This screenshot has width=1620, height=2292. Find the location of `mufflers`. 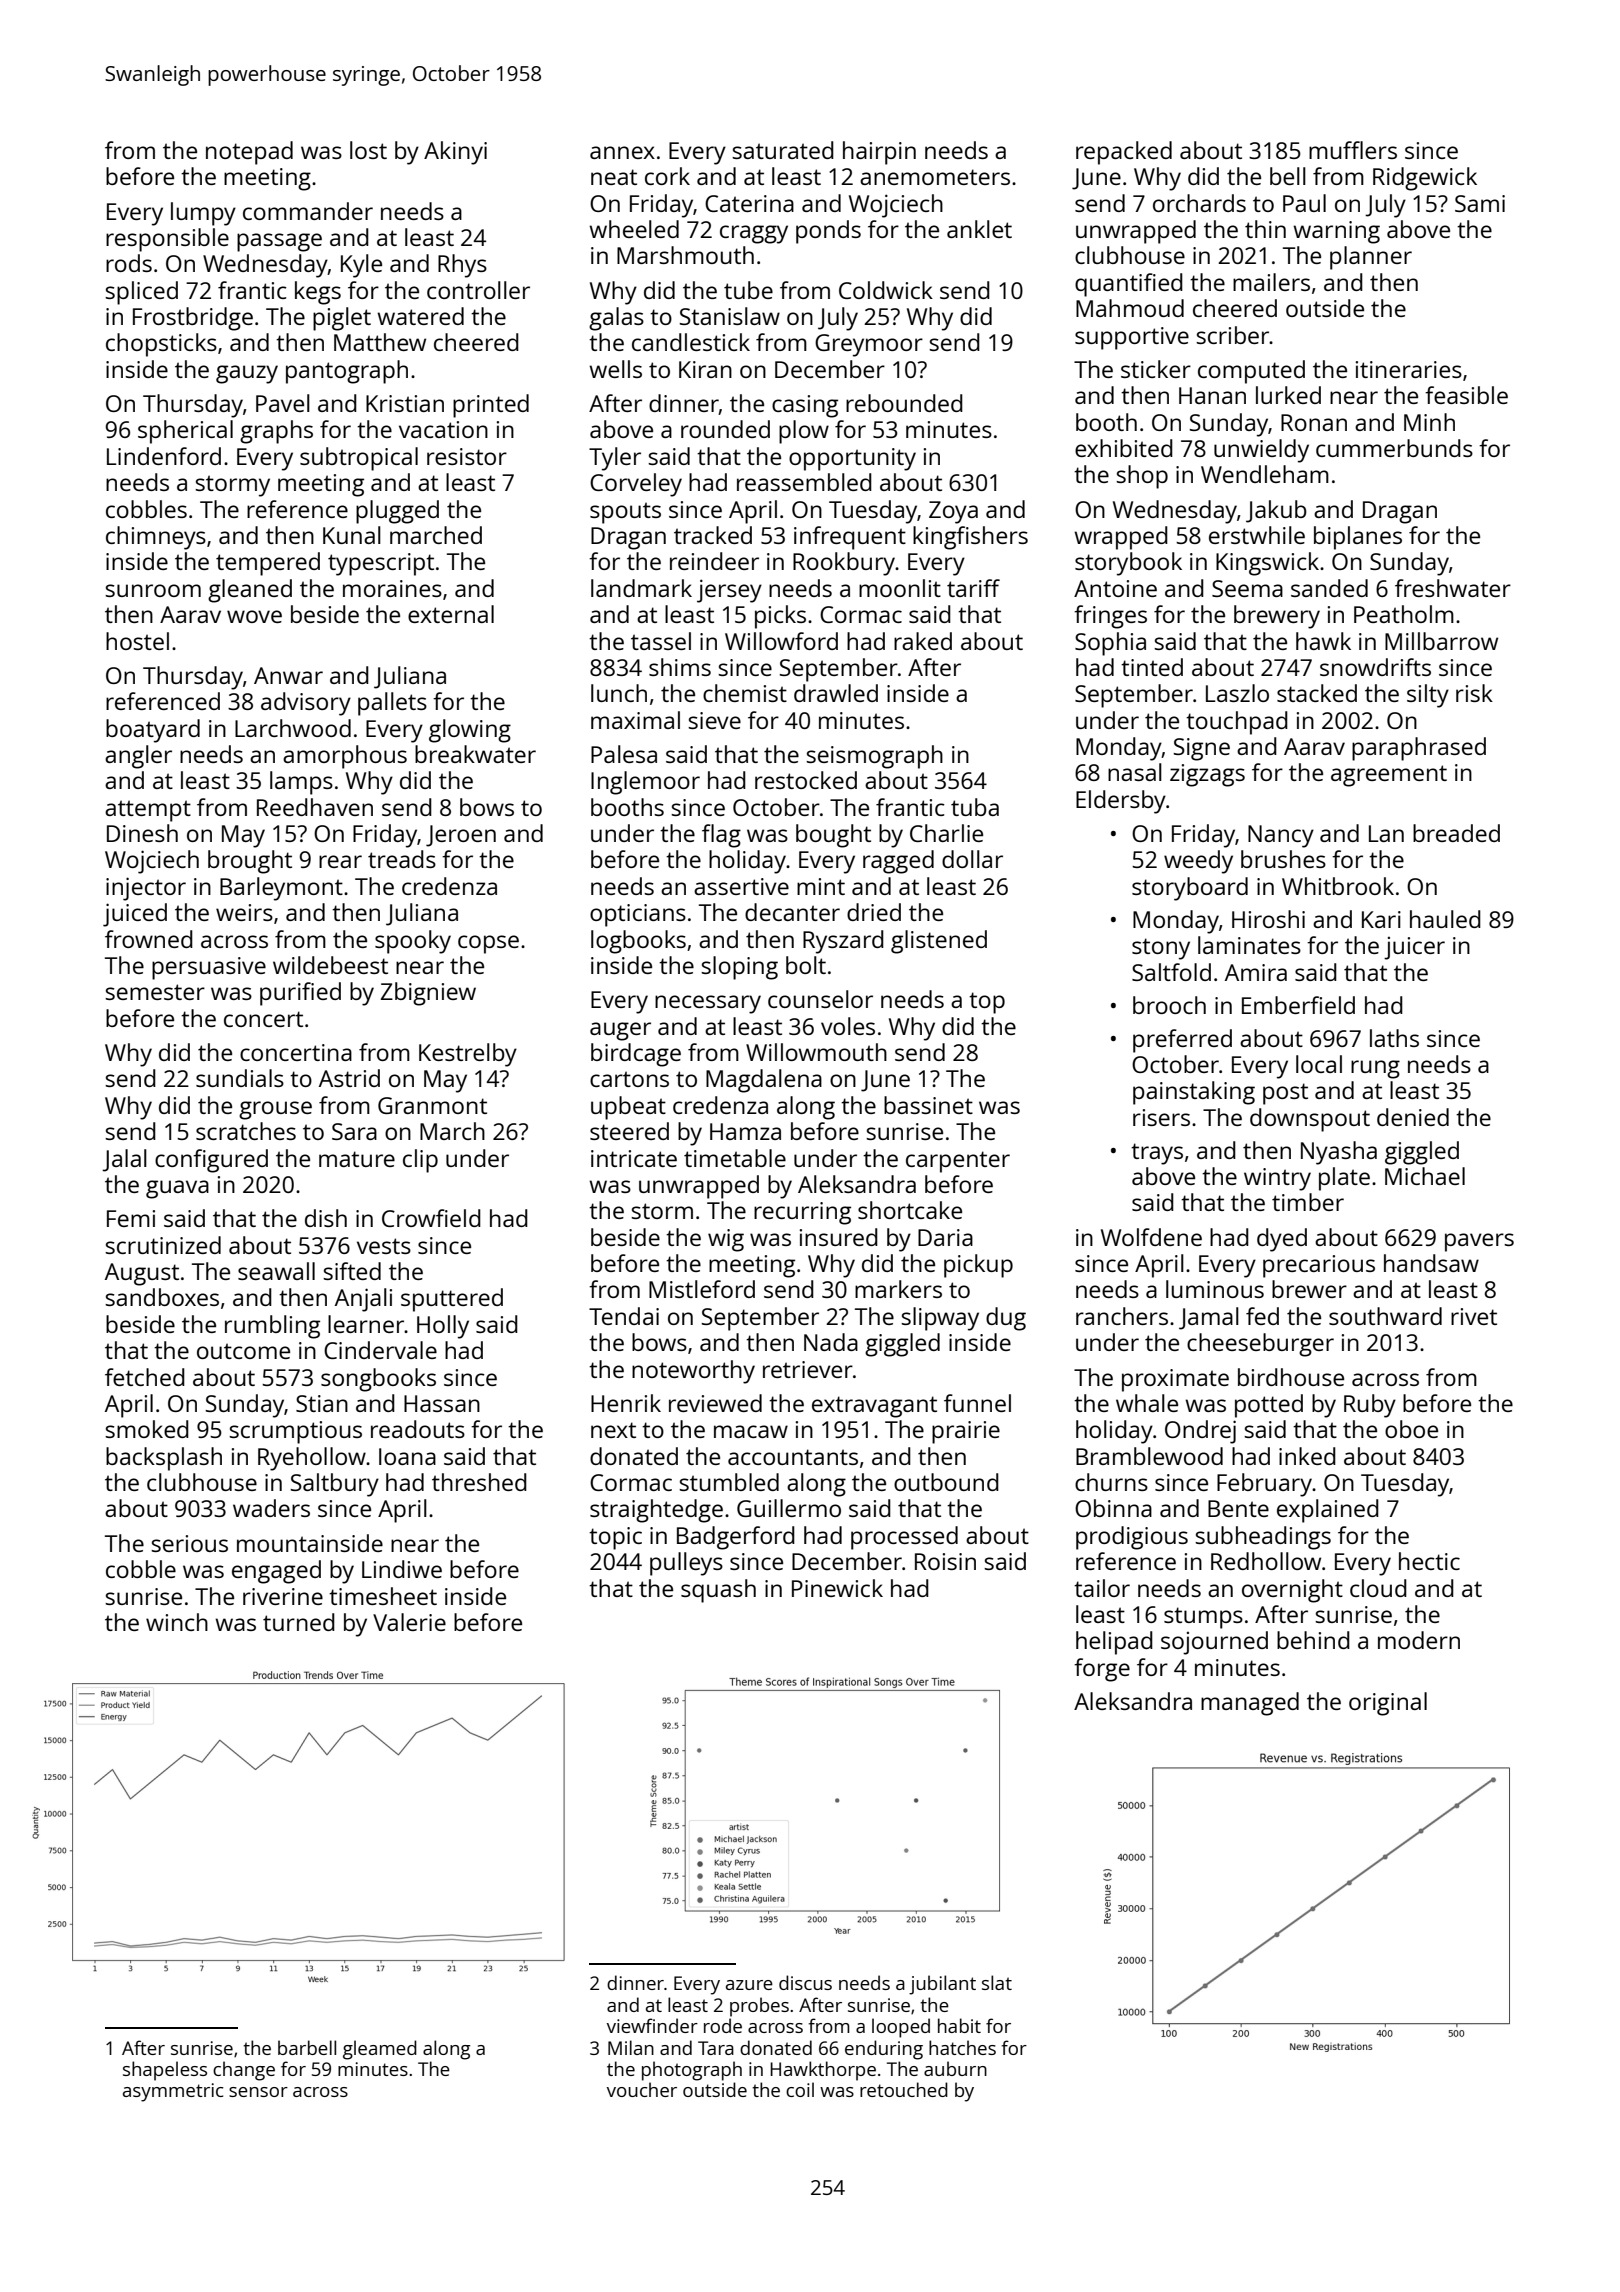

mufflers is located at coordinates (1353, 150).
